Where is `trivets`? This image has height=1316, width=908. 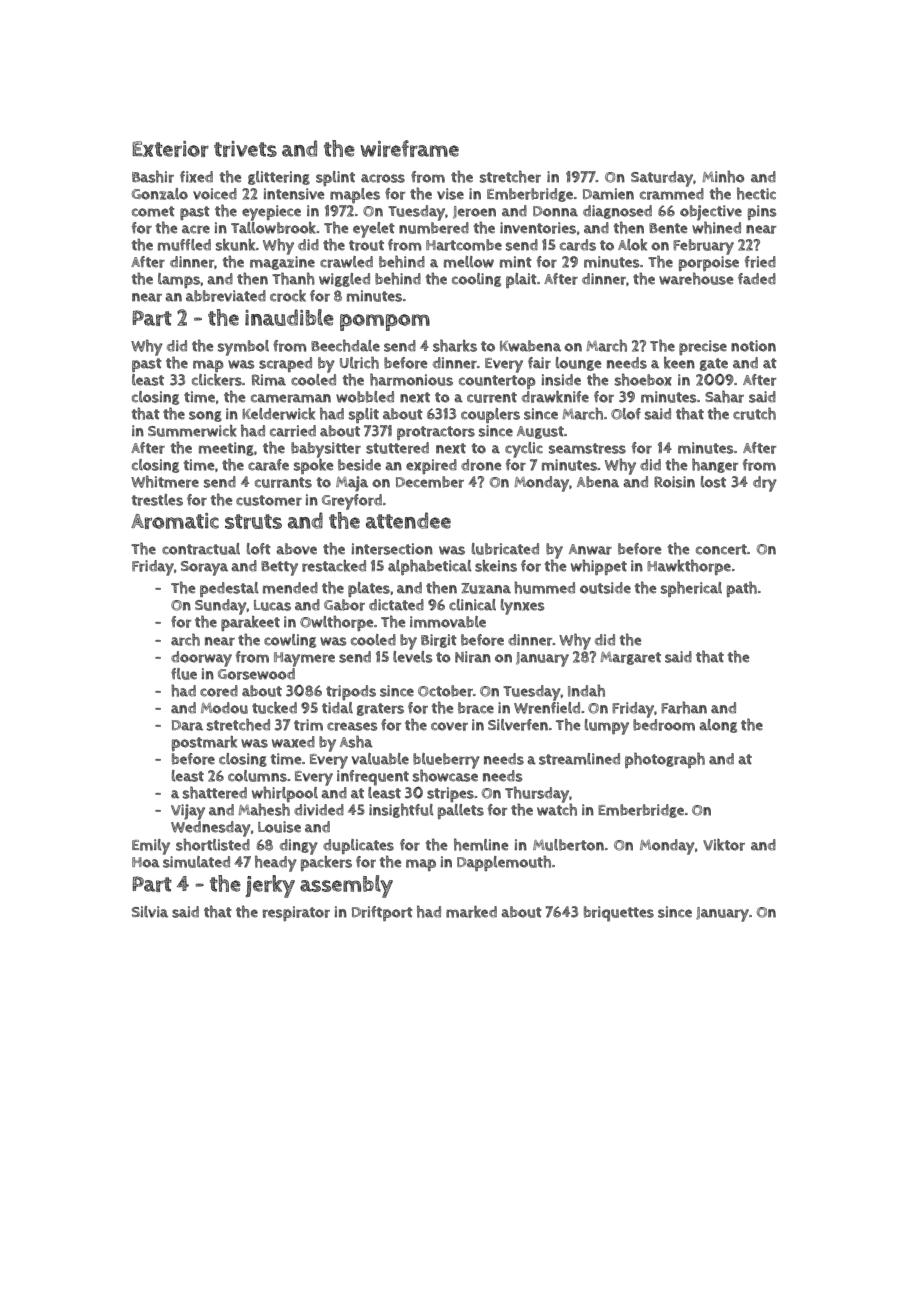
trivets is located at coordinates (245, 149).
